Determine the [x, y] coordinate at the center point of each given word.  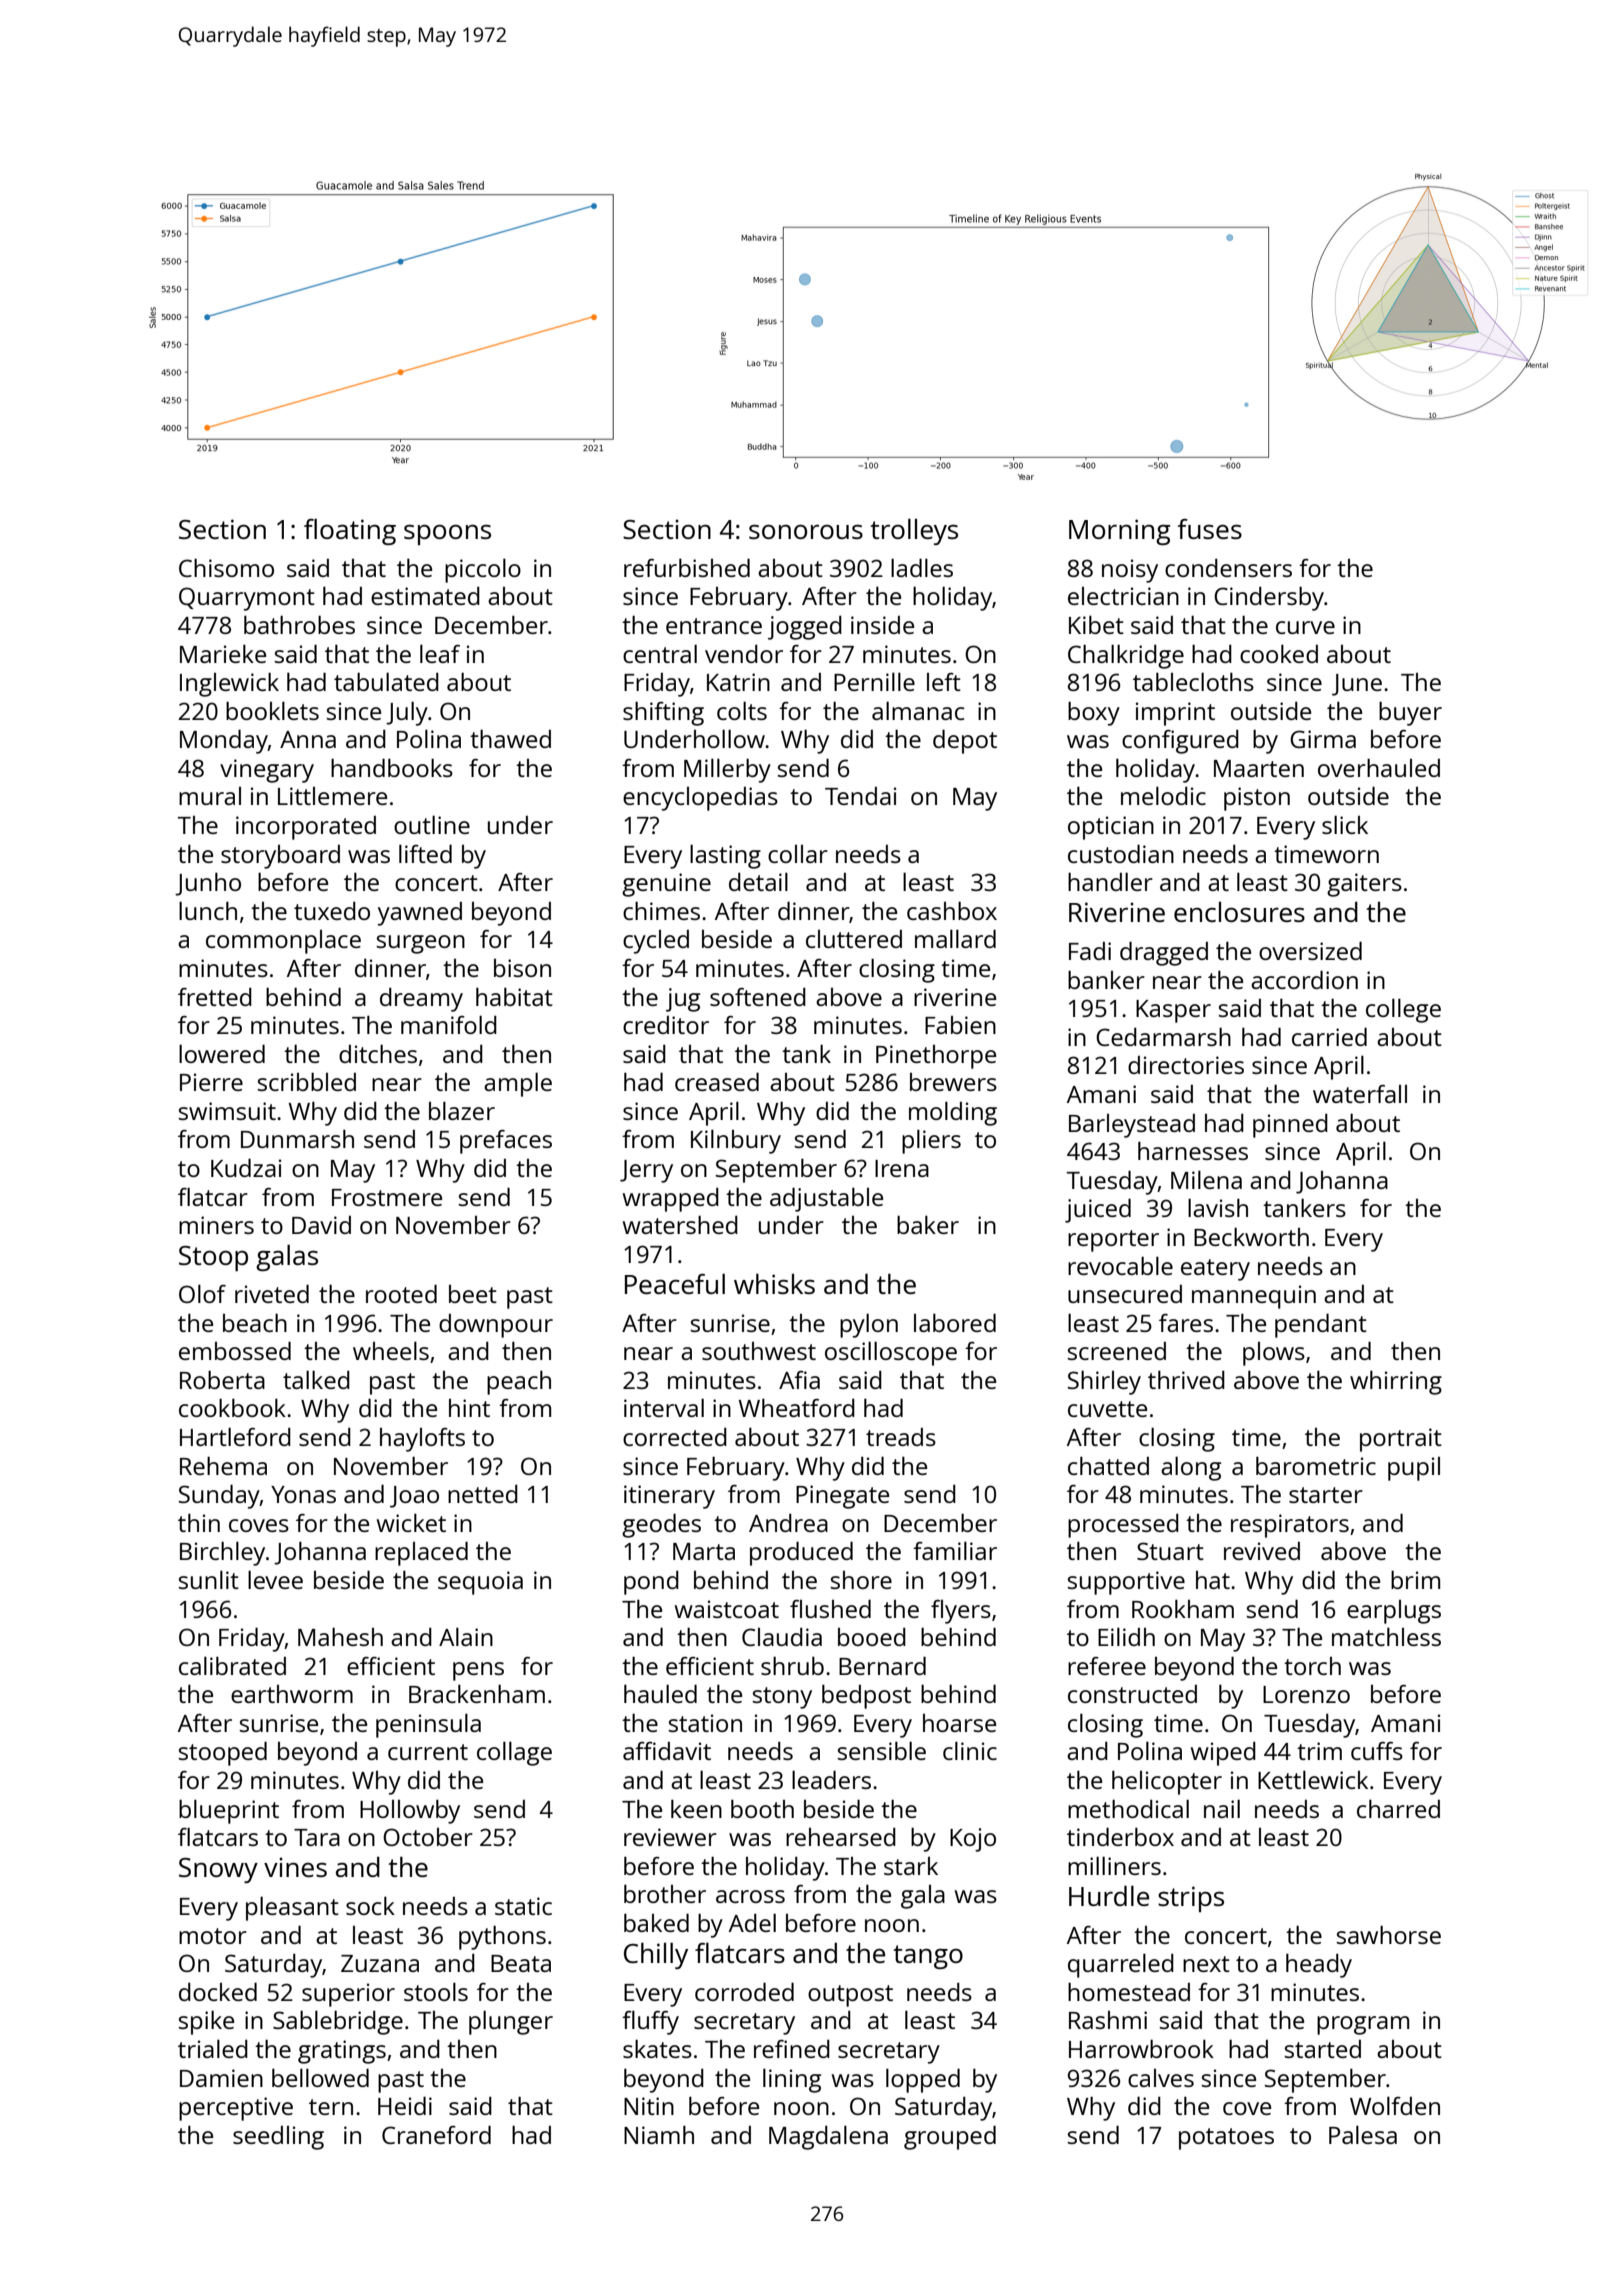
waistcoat [727, 1609]
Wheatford [796, 1407]
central [660, 653]
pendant [1321, 1325]
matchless [1386, 1636]
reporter [1113, 1241]
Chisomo [226, 567]
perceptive [236, 2109]
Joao [414, 1497]
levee [275, 1579]
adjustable [826, 1199]
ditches [378, 1053]
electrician [1123, 596]
